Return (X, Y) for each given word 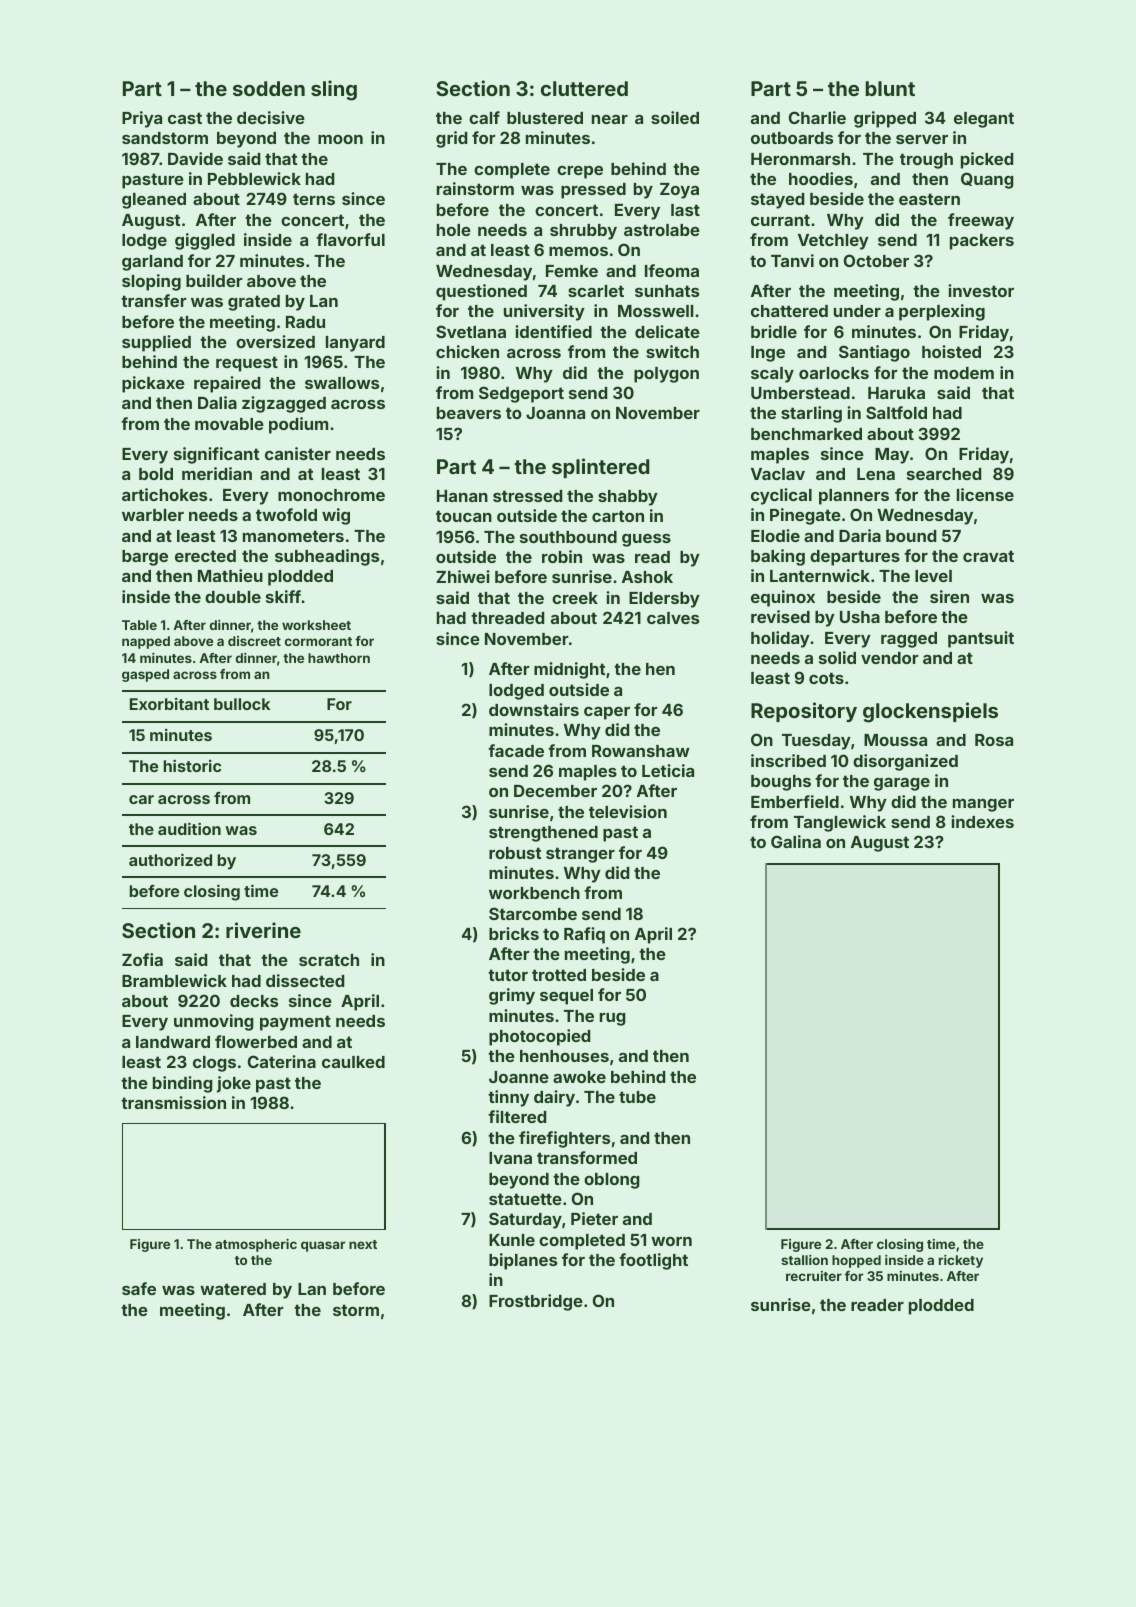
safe (139, 1288)
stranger (580, 855)
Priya (142, 119)
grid (451, 139)
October (876, 260)
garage (902, 784)
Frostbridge (536, 1302)
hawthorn (339, 658)
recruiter (814, 1276)
